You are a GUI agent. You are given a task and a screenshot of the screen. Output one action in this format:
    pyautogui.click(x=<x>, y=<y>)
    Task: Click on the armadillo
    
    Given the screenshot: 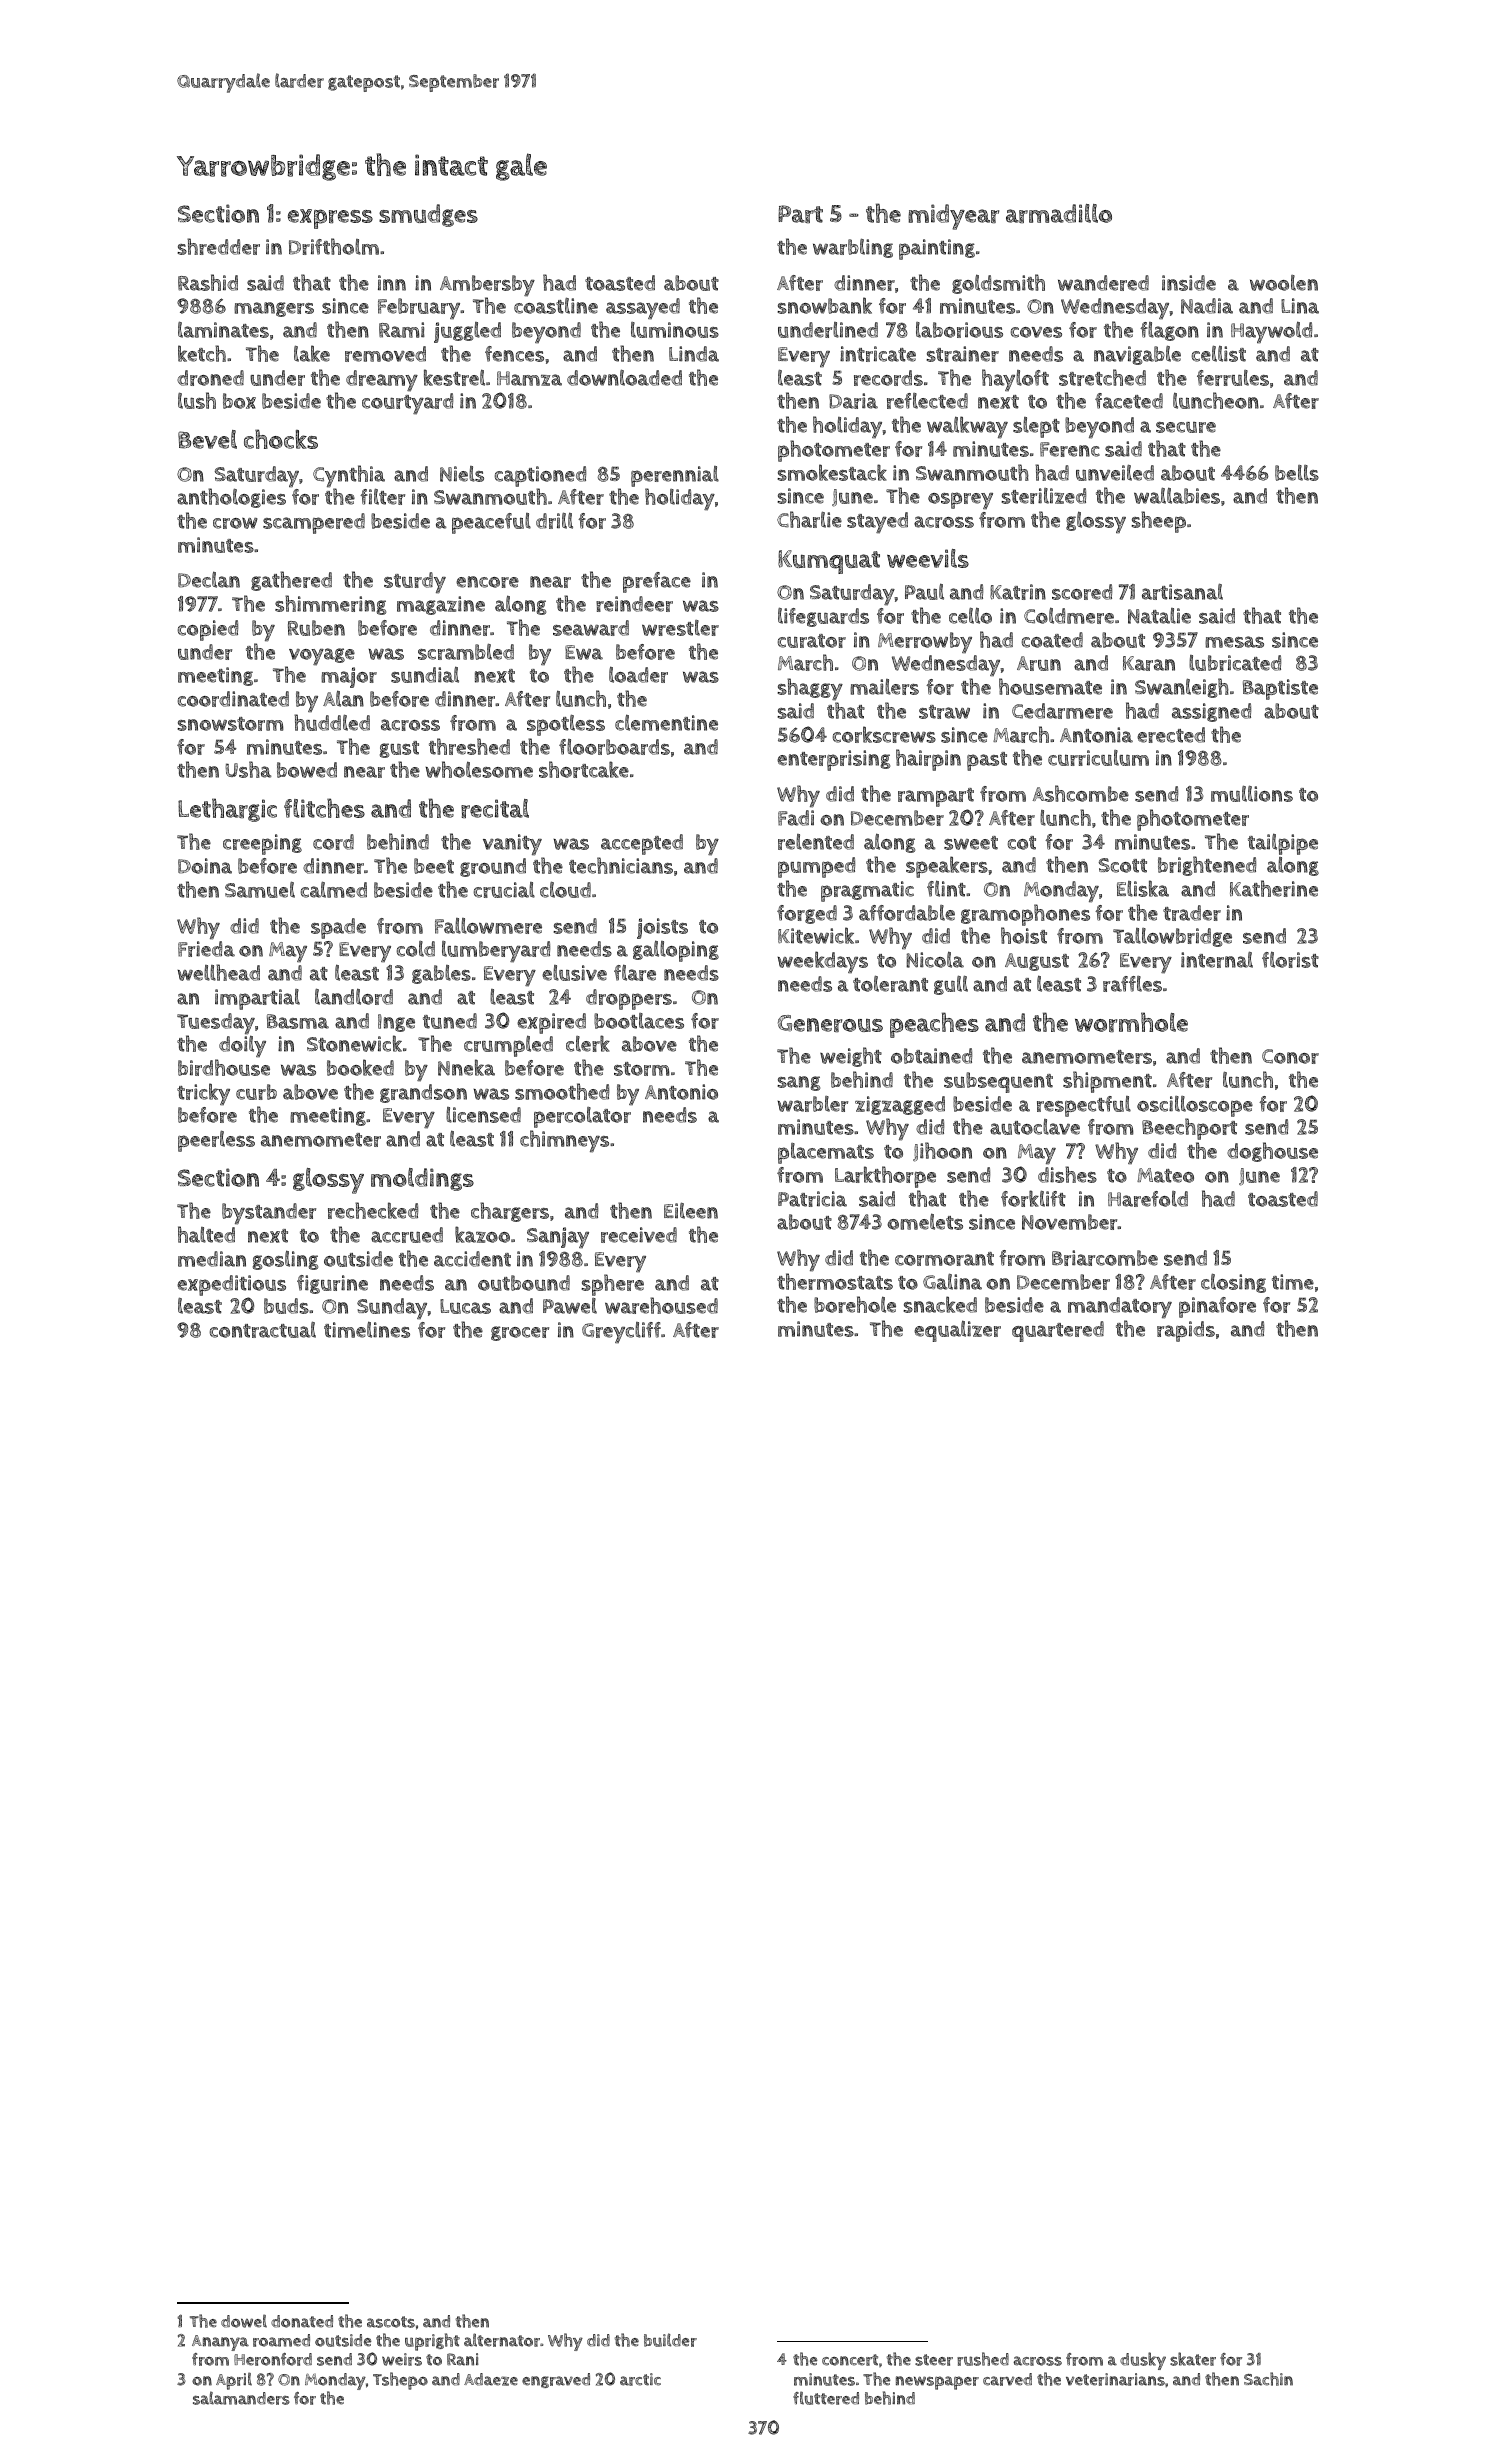 What is the action you would take?
    pyautogui.click(x=1059, y=213)
